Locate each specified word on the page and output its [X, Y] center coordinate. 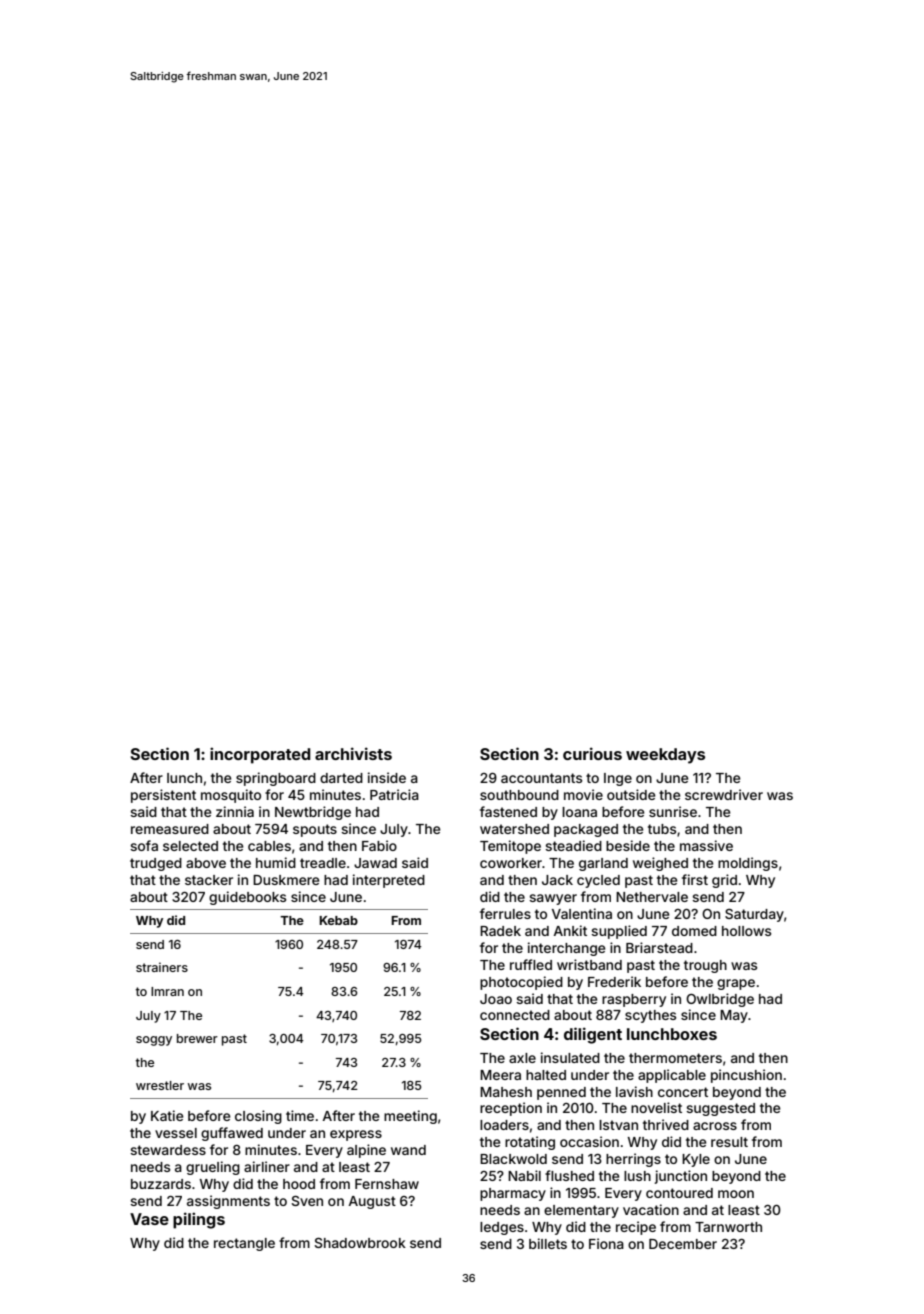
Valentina [582, 913]
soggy [154, 1041]
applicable [672, 1076]
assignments [228, 1202]
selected [190, 846]
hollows [746, 931]
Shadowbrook [360, 1243]
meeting [410, 1117]
